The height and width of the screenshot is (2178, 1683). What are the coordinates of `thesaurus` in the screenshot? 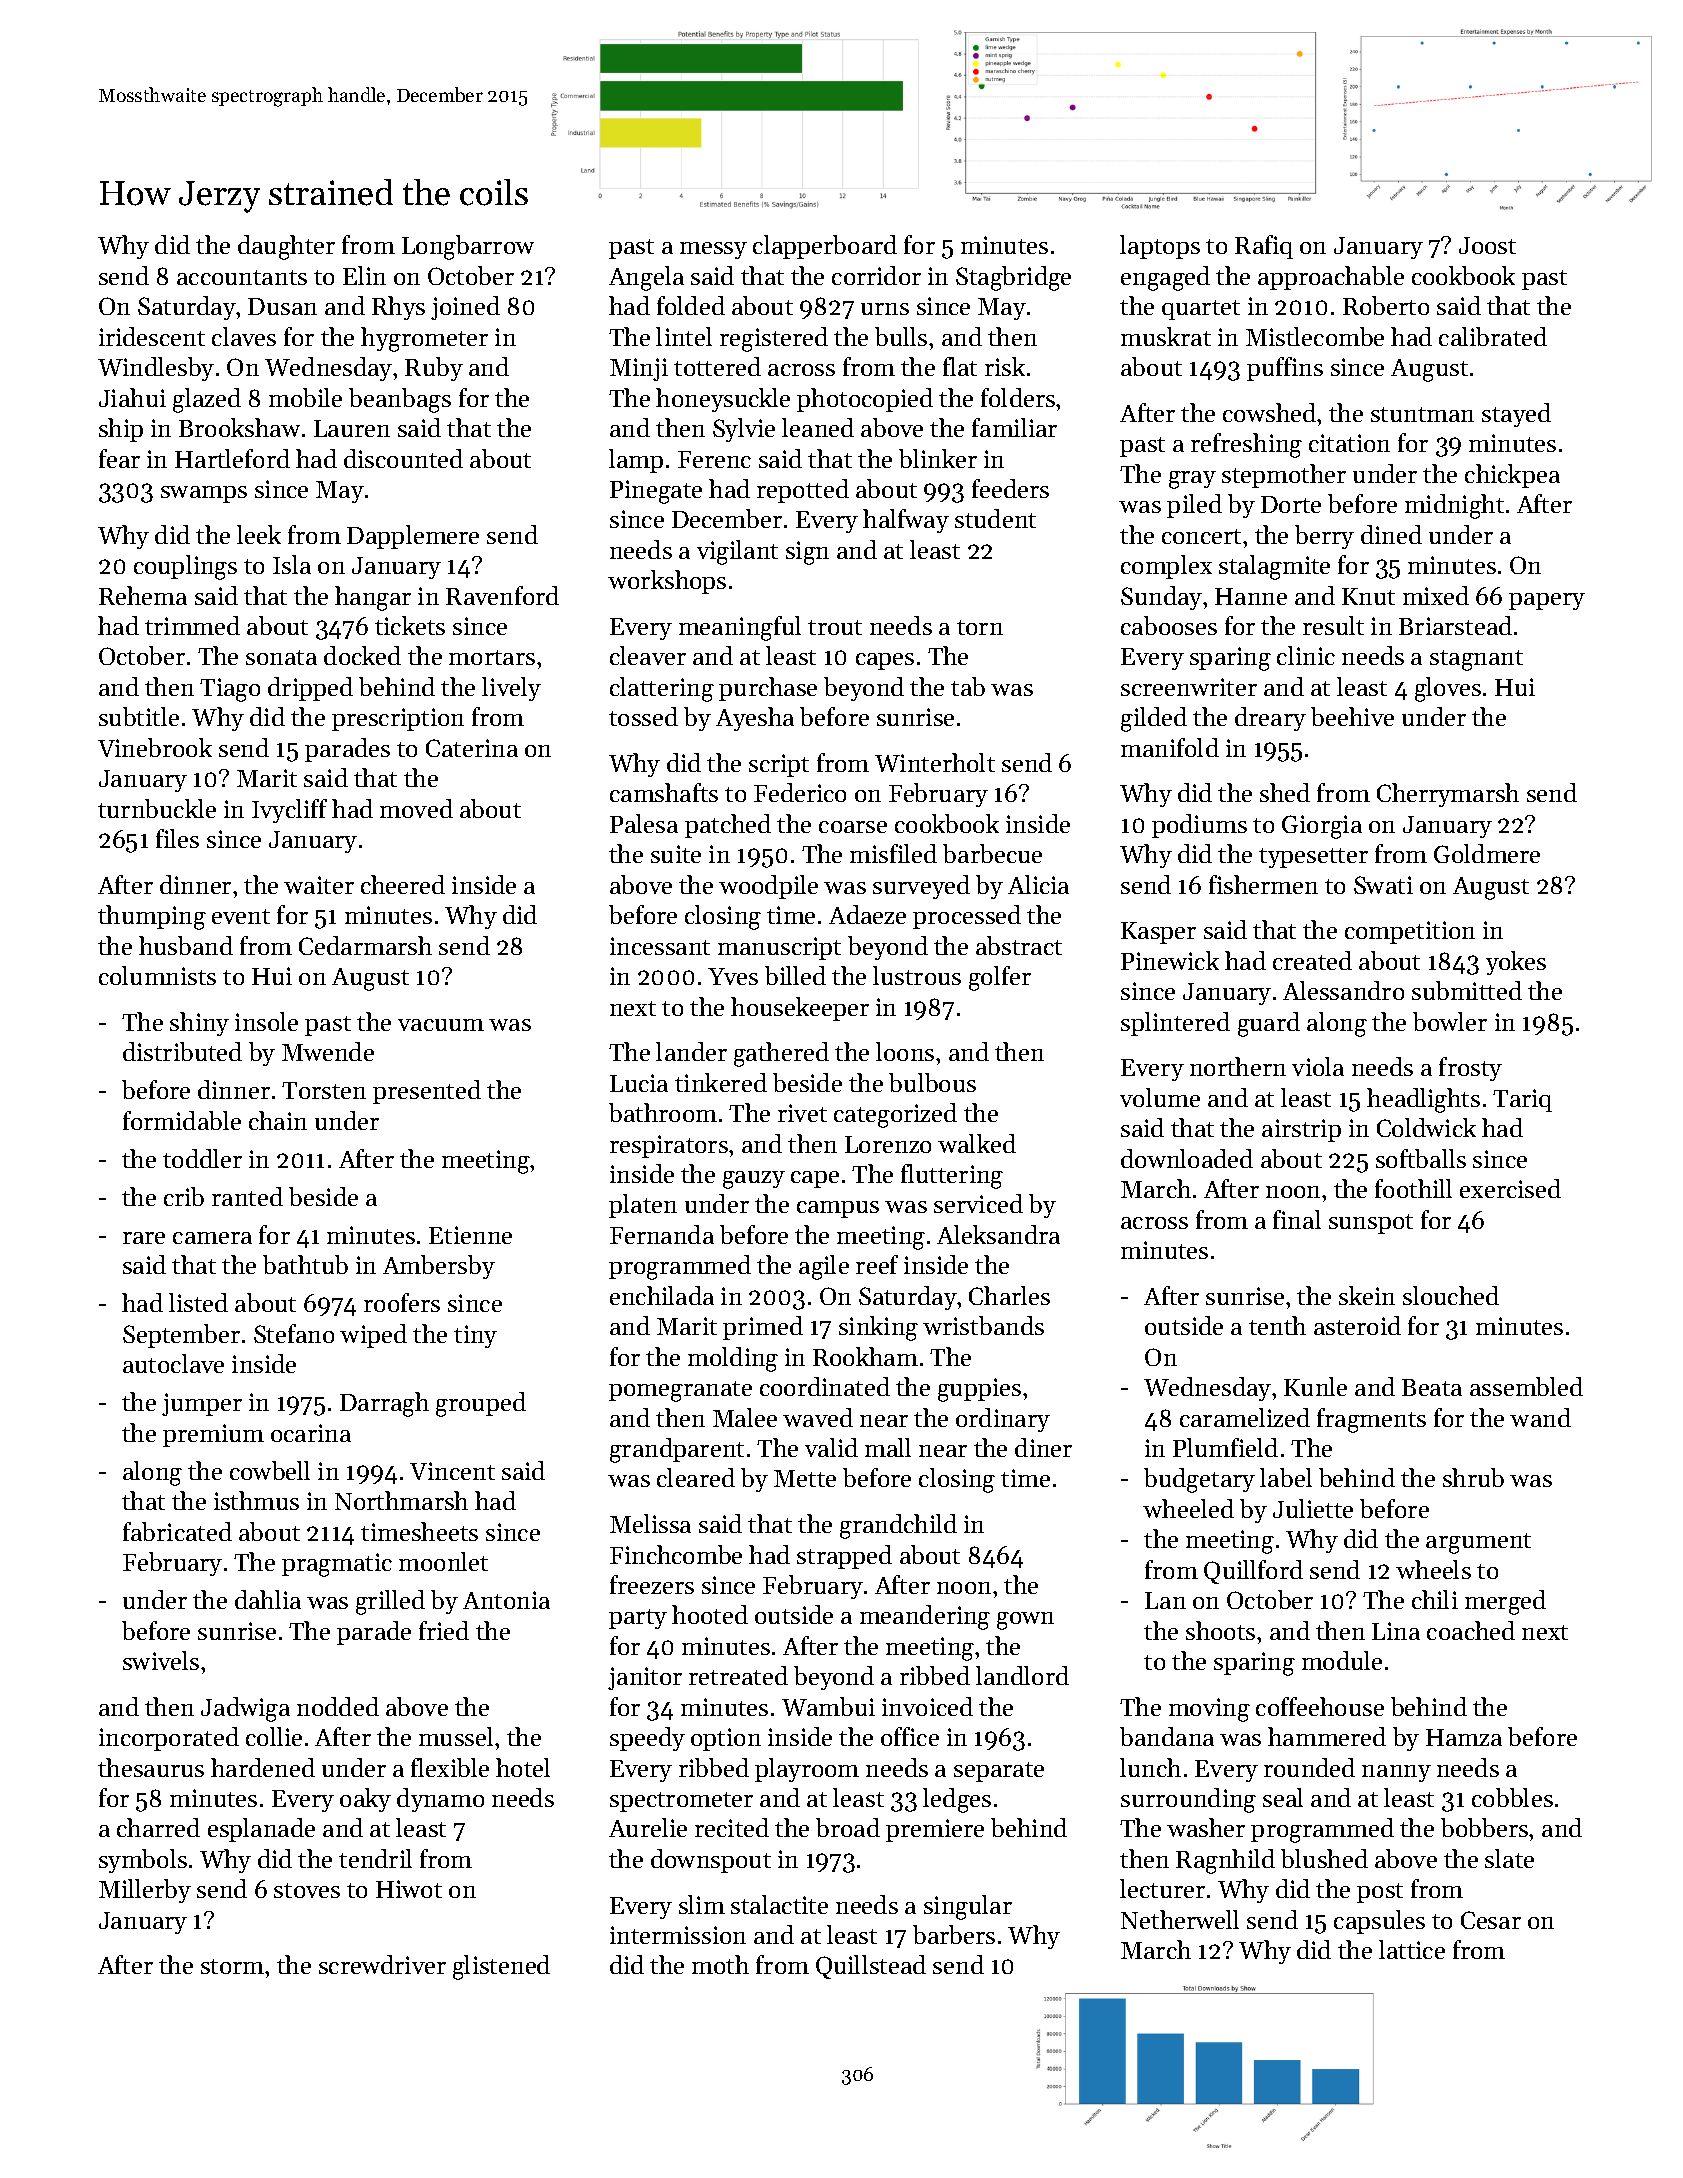 It's located at (151, 1767).
